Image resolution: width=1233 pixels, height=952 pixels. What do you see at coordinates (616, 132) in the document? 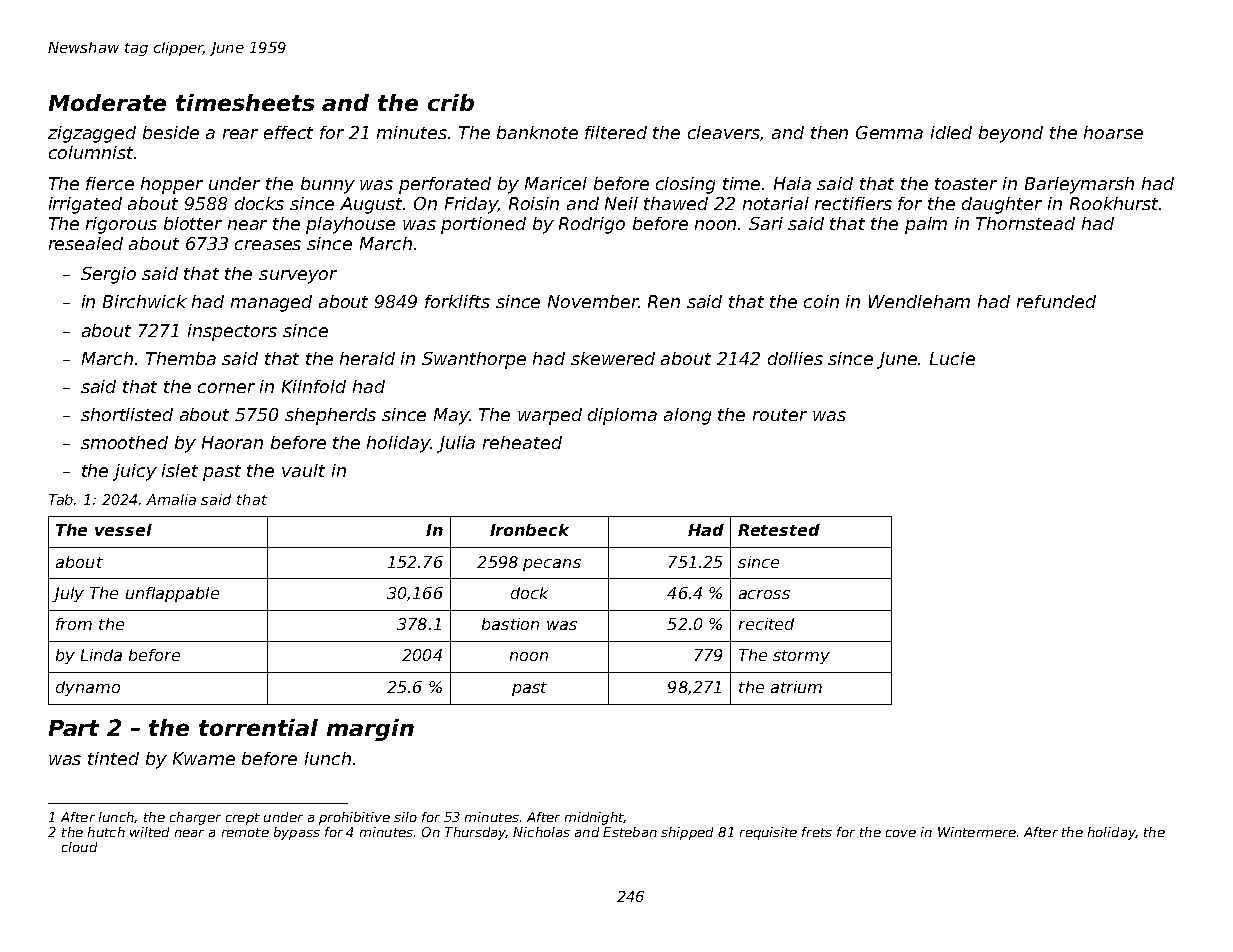
I see `filtered` at bounding box center [616, 132].
